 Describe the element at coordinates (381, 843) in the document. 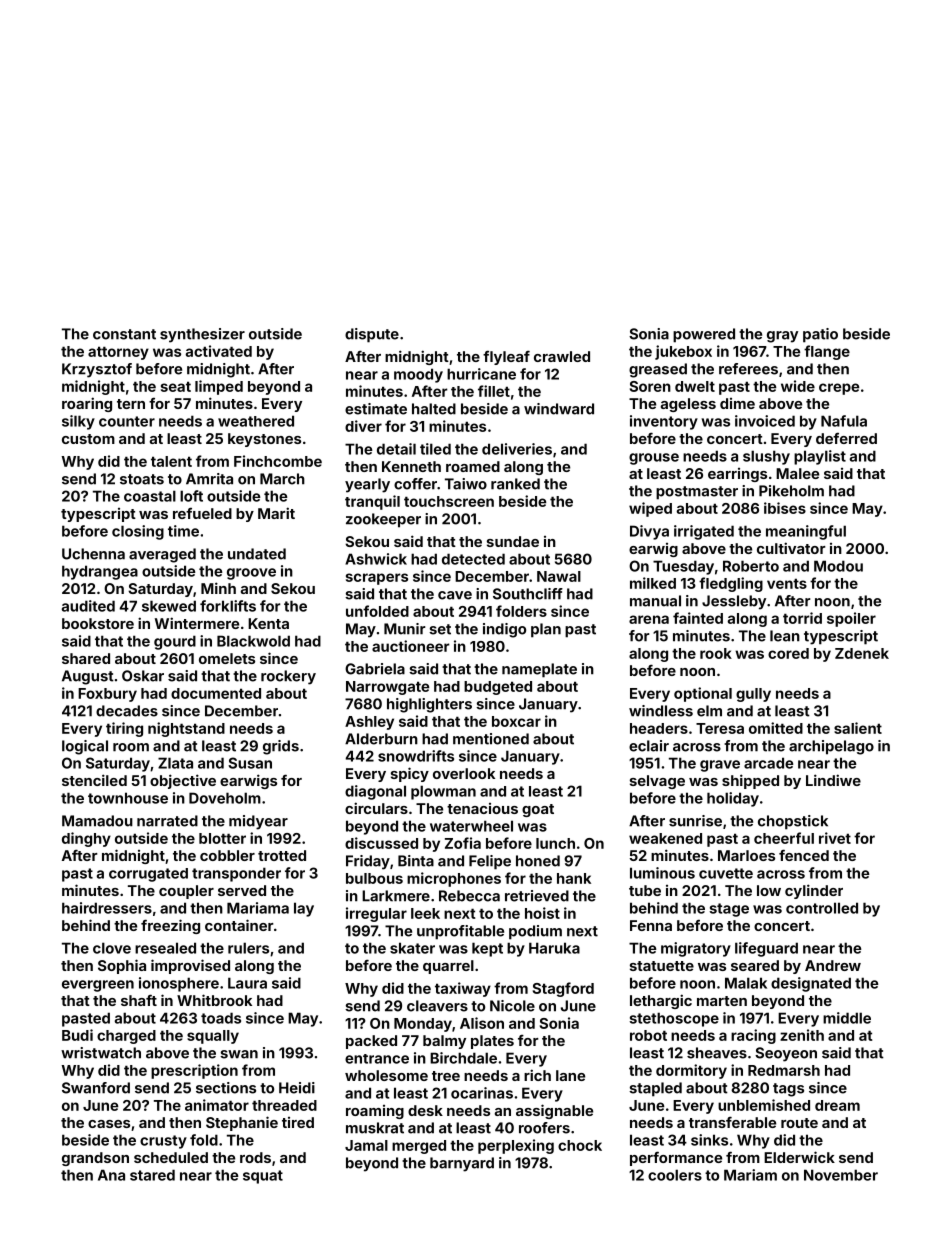

I see `discussed` at that location.
